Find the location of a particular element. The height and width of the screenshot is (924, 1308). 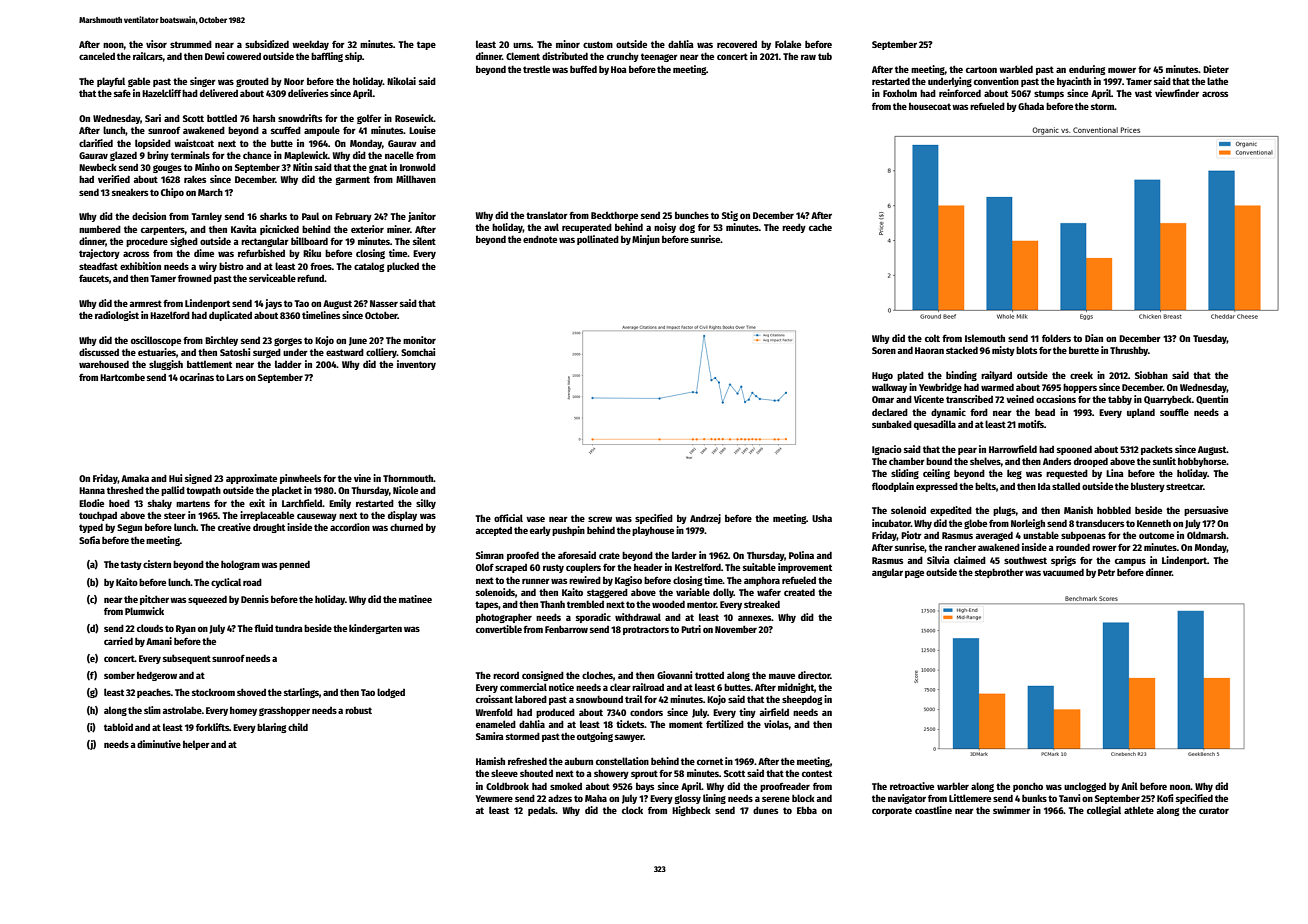

Thornmouth is located at coordinates (408, 478).
